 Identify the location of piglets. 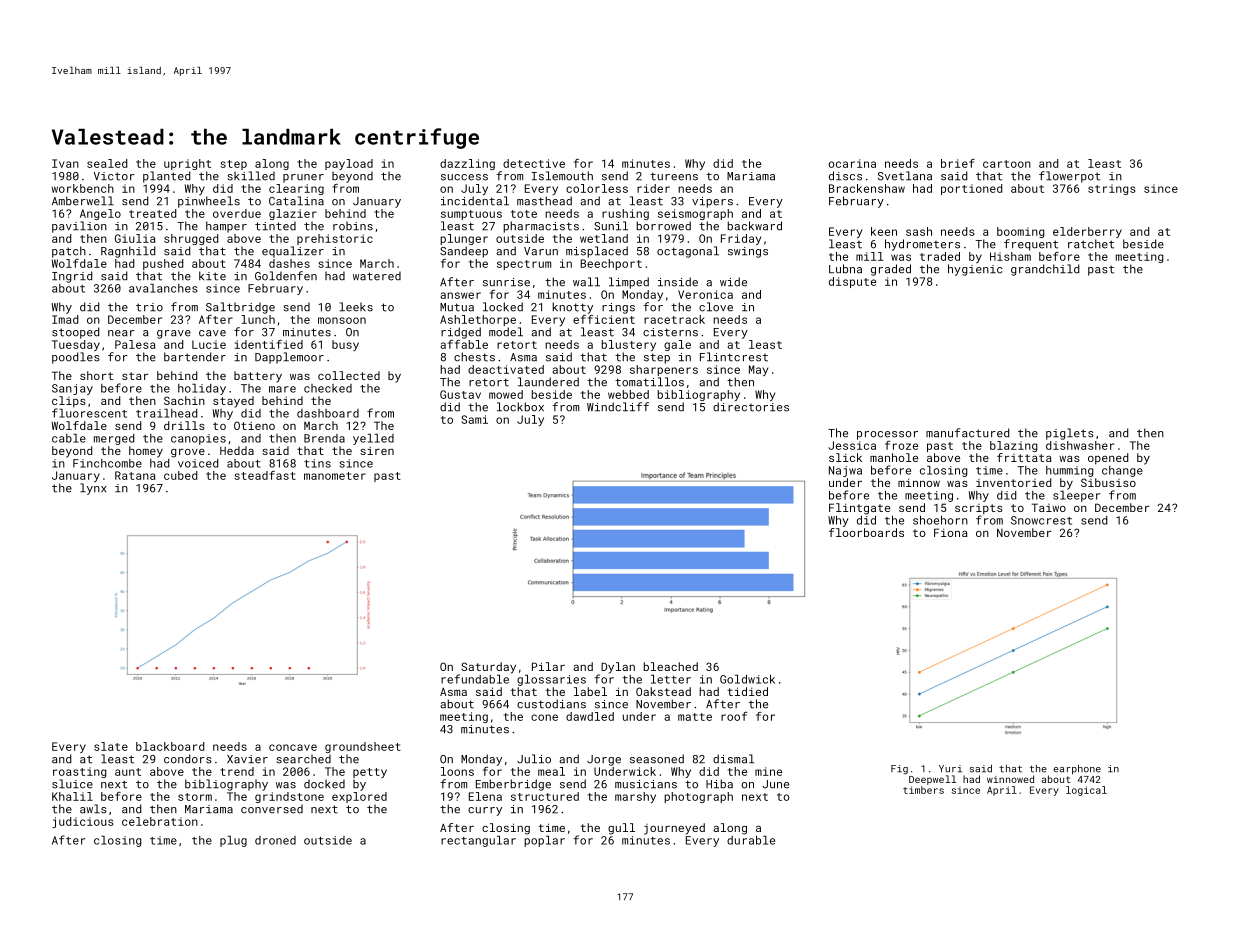
(1070, 434).
